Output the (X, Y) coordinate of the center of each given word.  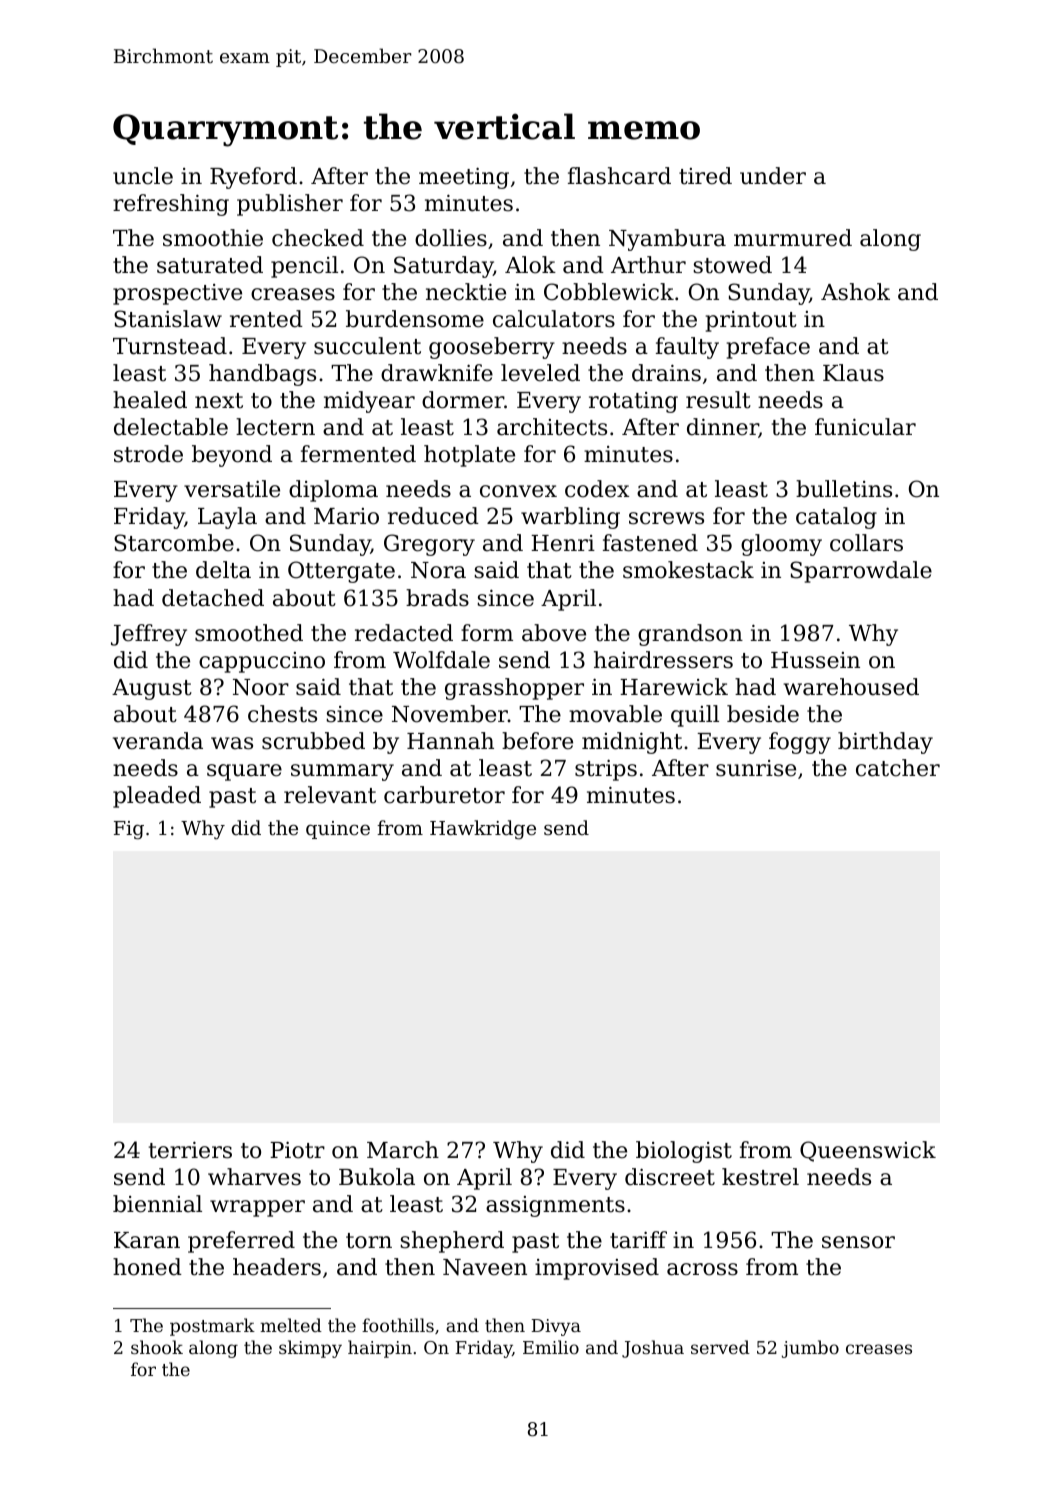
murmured (793, 238)
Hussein (815, 660)
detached (213, 598)
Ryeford (253, 178)
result (718, 400)
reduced (433, 516)
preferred (241, 1242)
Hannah (450, 741)
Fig (129, 830)
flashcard (619, 176)
